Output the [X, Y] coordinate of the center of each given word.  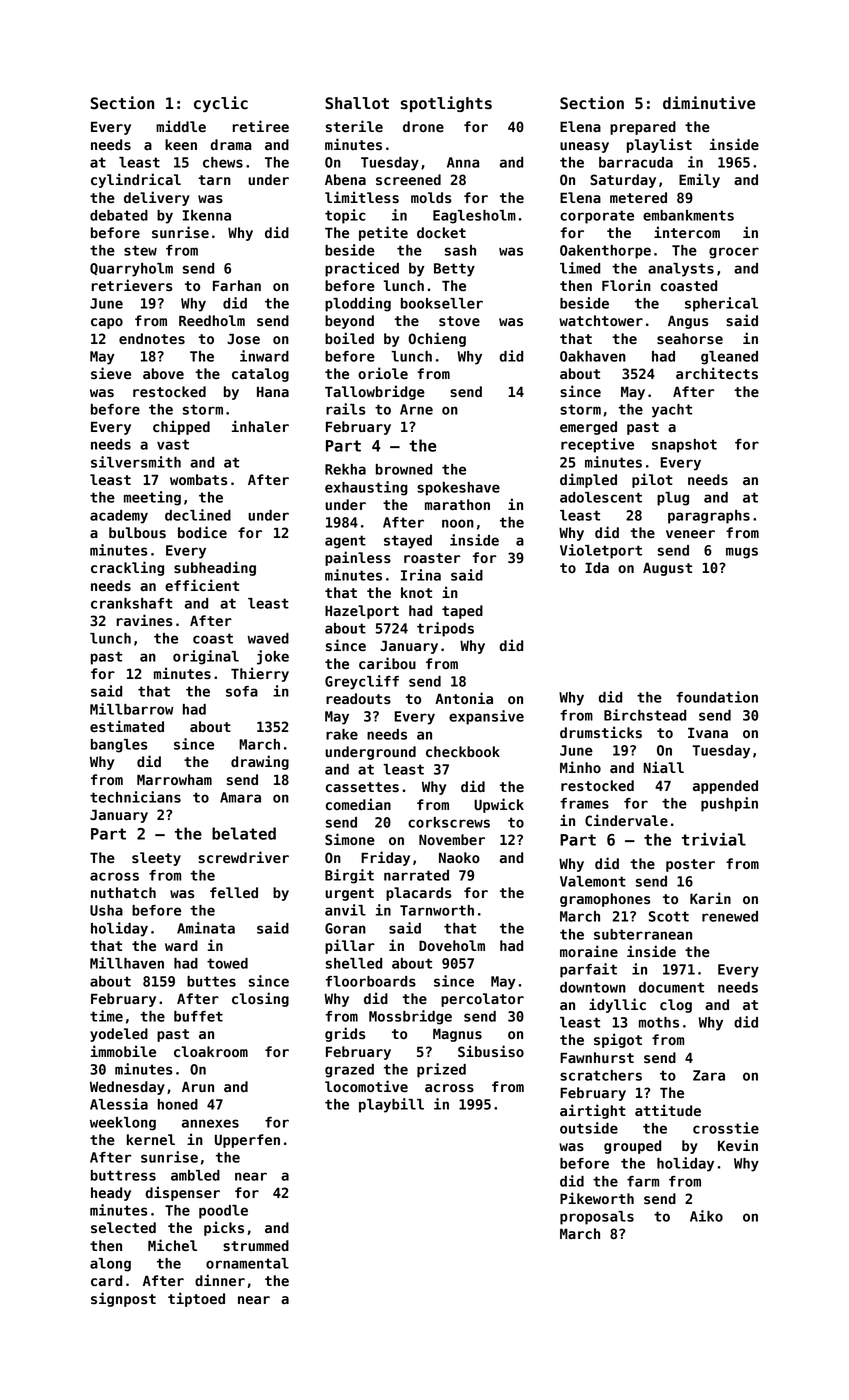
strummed [256, 1245]
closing [260, 999]
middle [181, 126]
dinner [220, 1280]
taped [462, 612]
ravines [144, 620]
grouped [632, 1147]
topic [345, 216]
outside [589, 1128]
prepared [643, 128]
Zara [709, 1075]
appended [725, 787]
